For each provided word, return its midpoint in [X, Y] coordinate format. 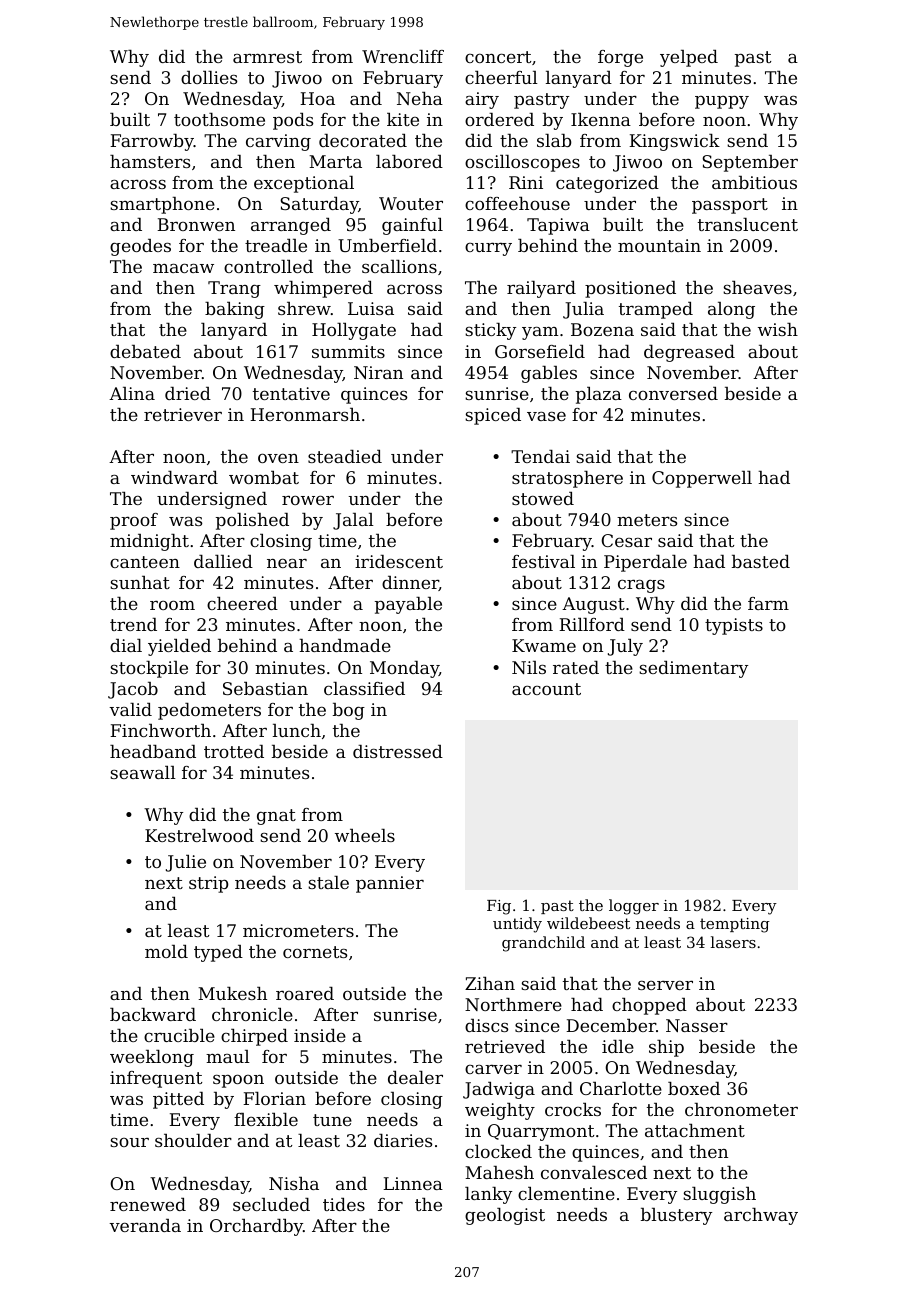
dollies [209, 77]
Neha [420, 98]
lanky [488, 1195]
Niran [378, 372]
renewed [148, 1204]
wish [778, 329]
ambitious [754, 182]
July [625, 647]
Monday [404, 669]
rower [308, 500]
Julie [186, 863]
